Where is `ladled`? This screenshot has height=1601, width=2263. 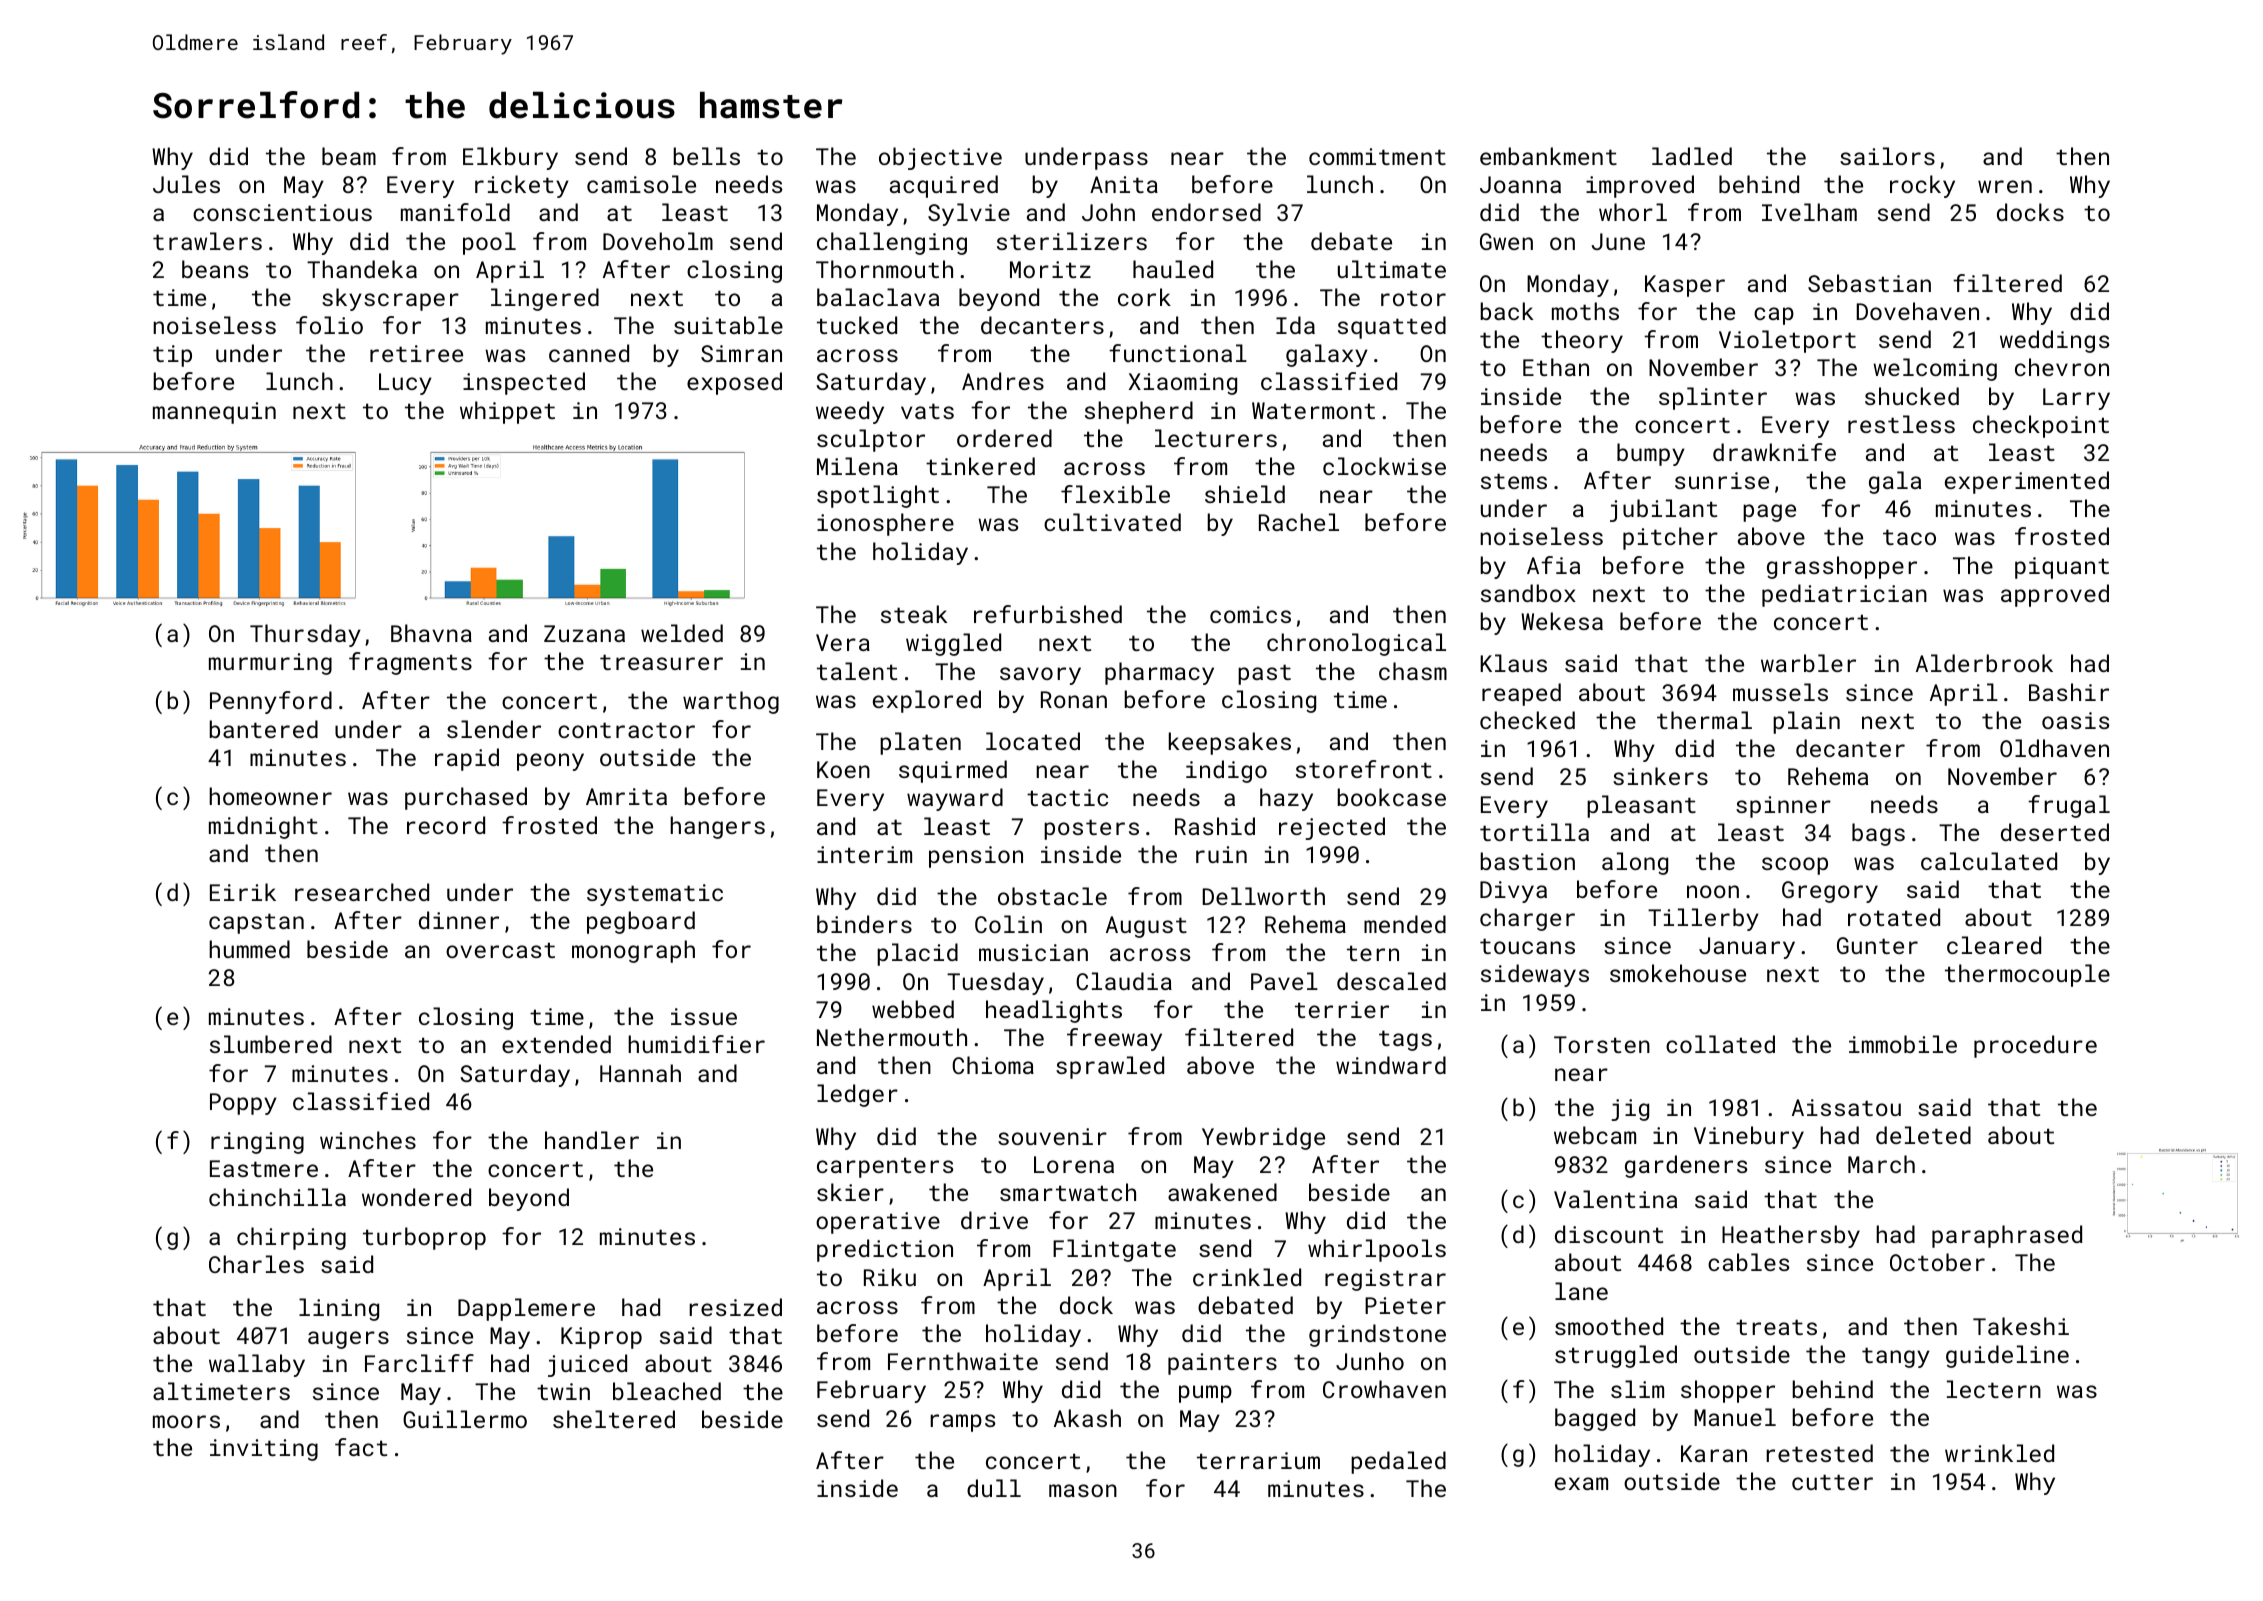 ladled is located at coordinates (1692, 156).
